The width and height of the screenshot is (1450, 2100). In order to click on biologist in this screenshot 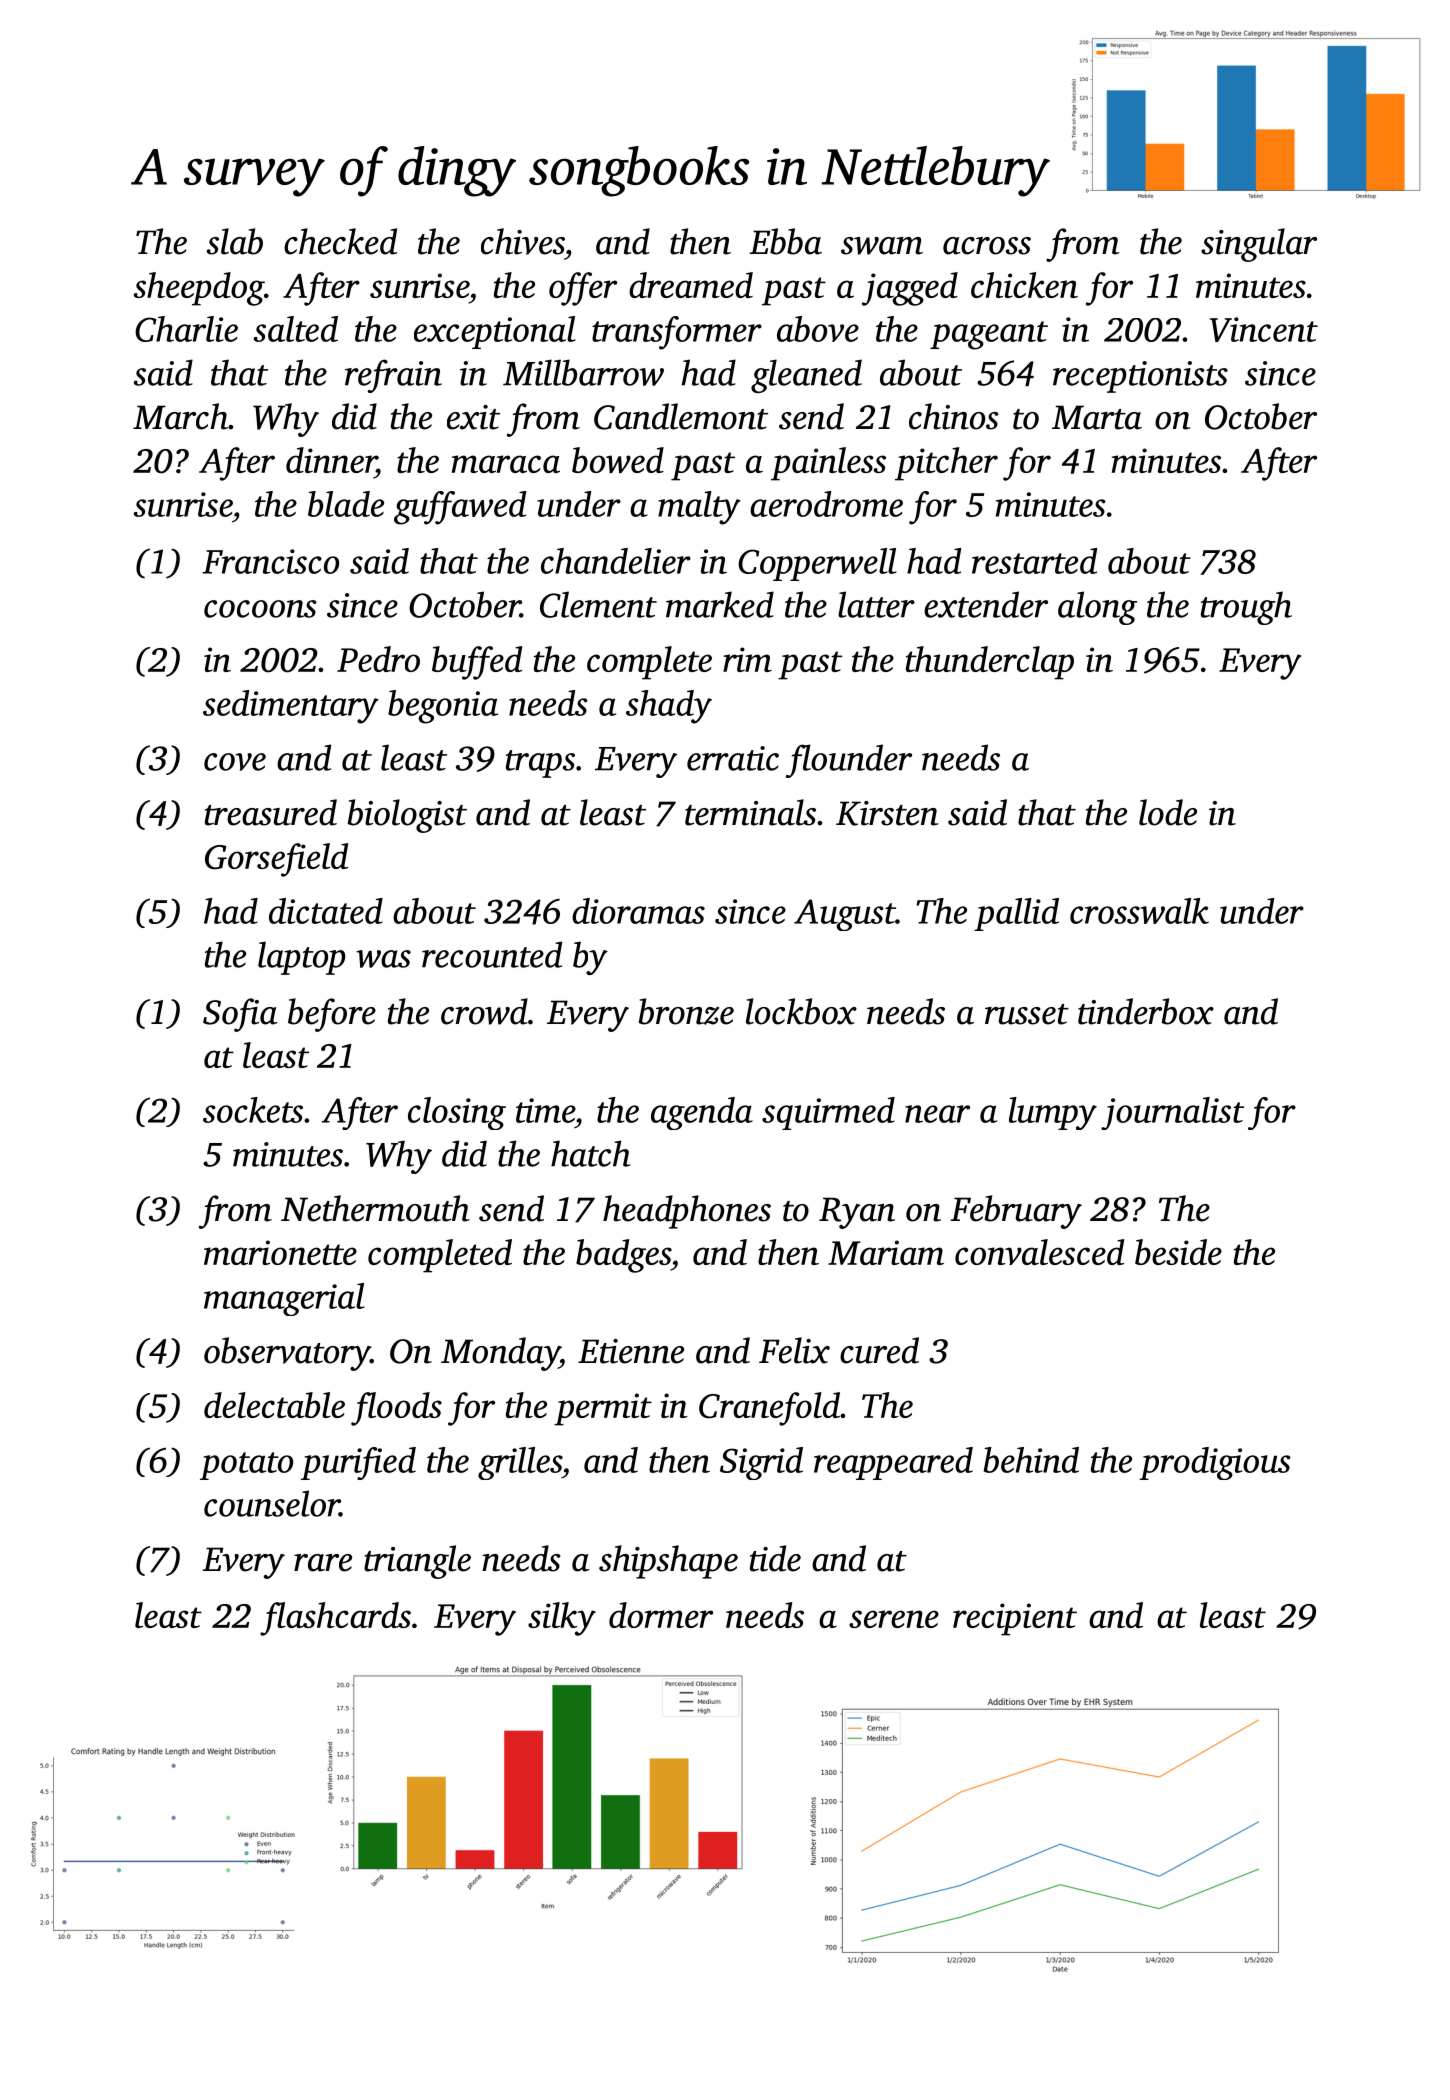, I will do `click(407, 816)`.
